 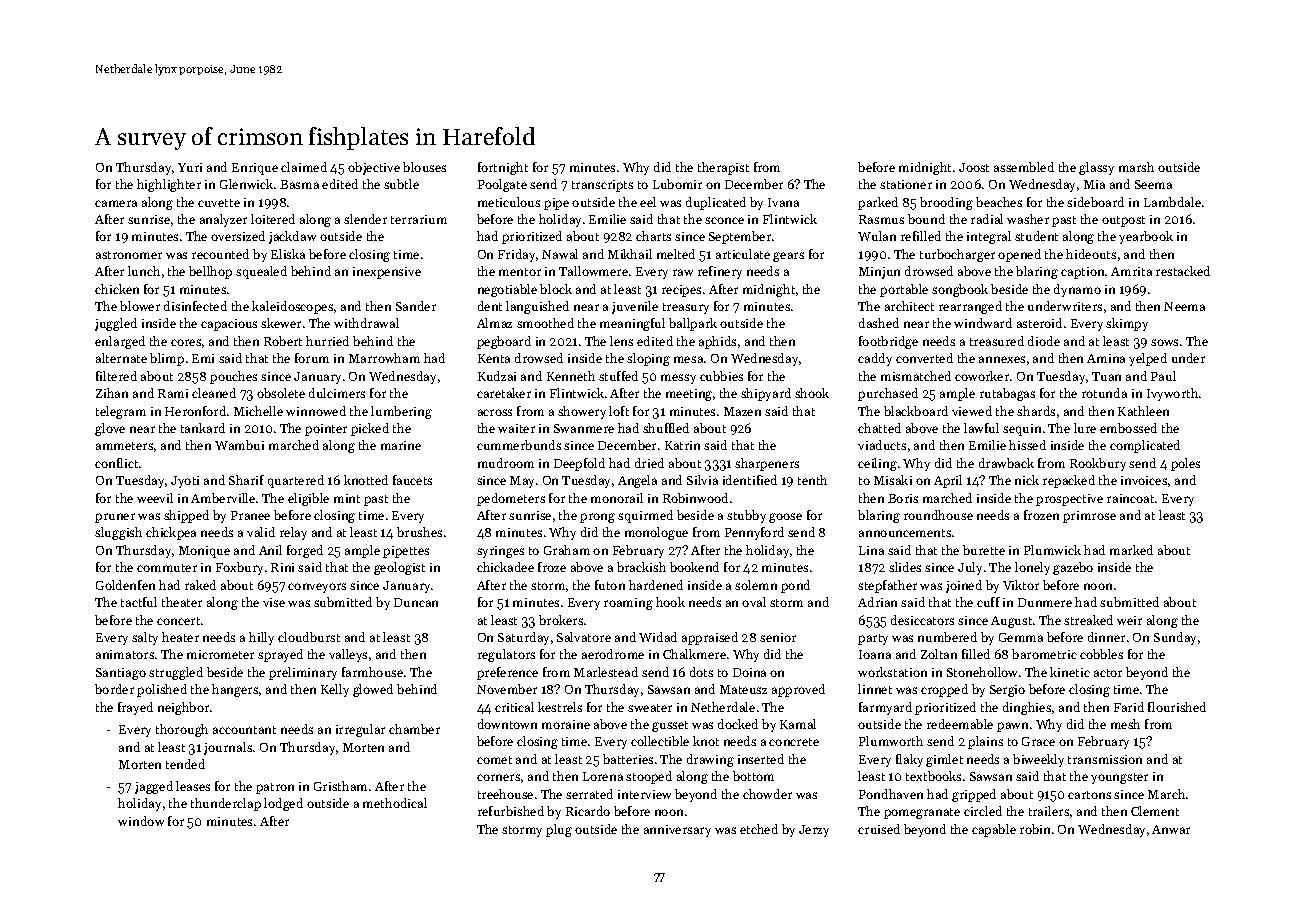 I want to click on hardened, so click(x=656, y=585).
